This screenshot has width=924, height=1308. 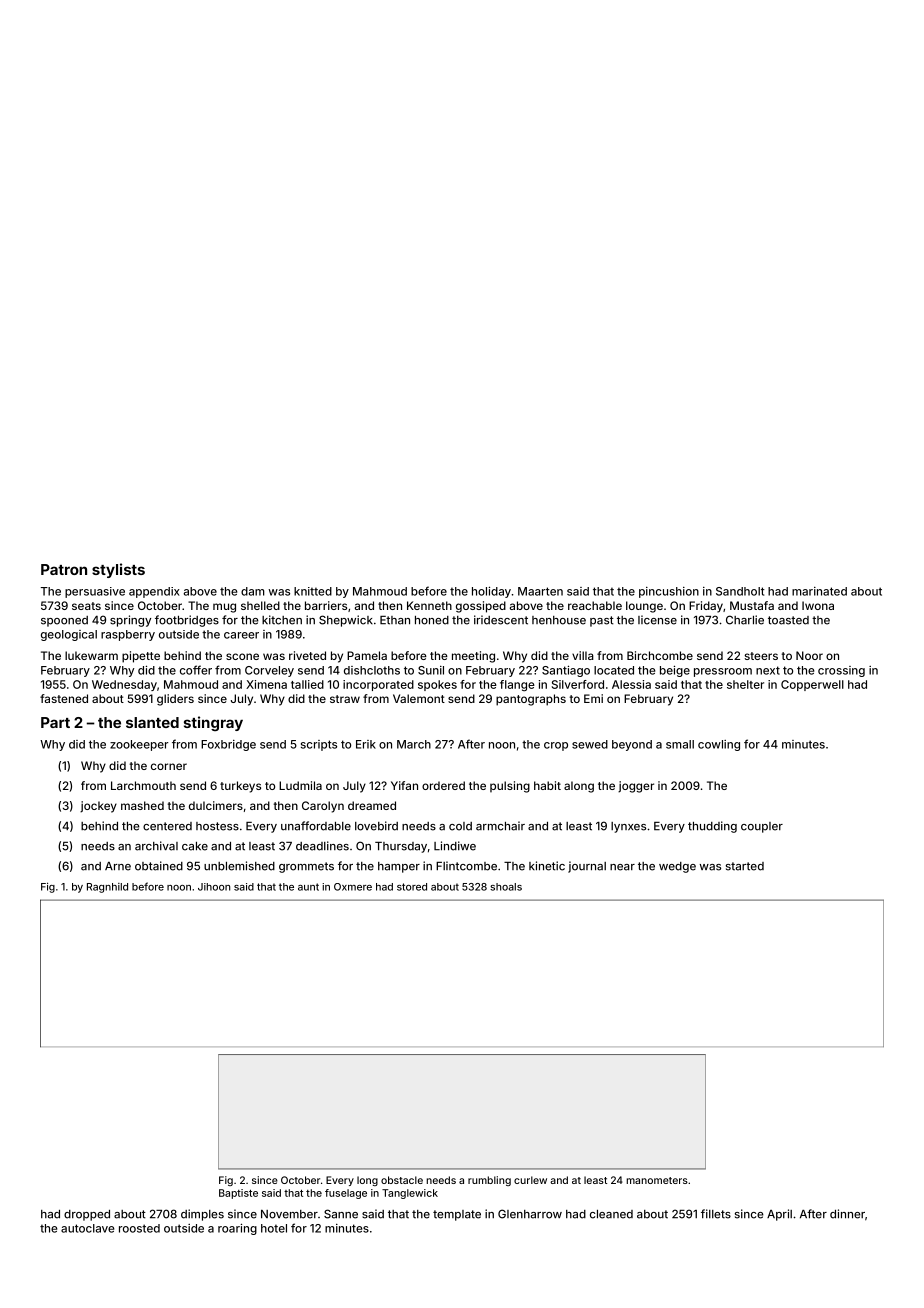 What do you see at coordinates (107, 888) in the screenshot?
I see `Ragnhild` at bounding box center [107, 888].
